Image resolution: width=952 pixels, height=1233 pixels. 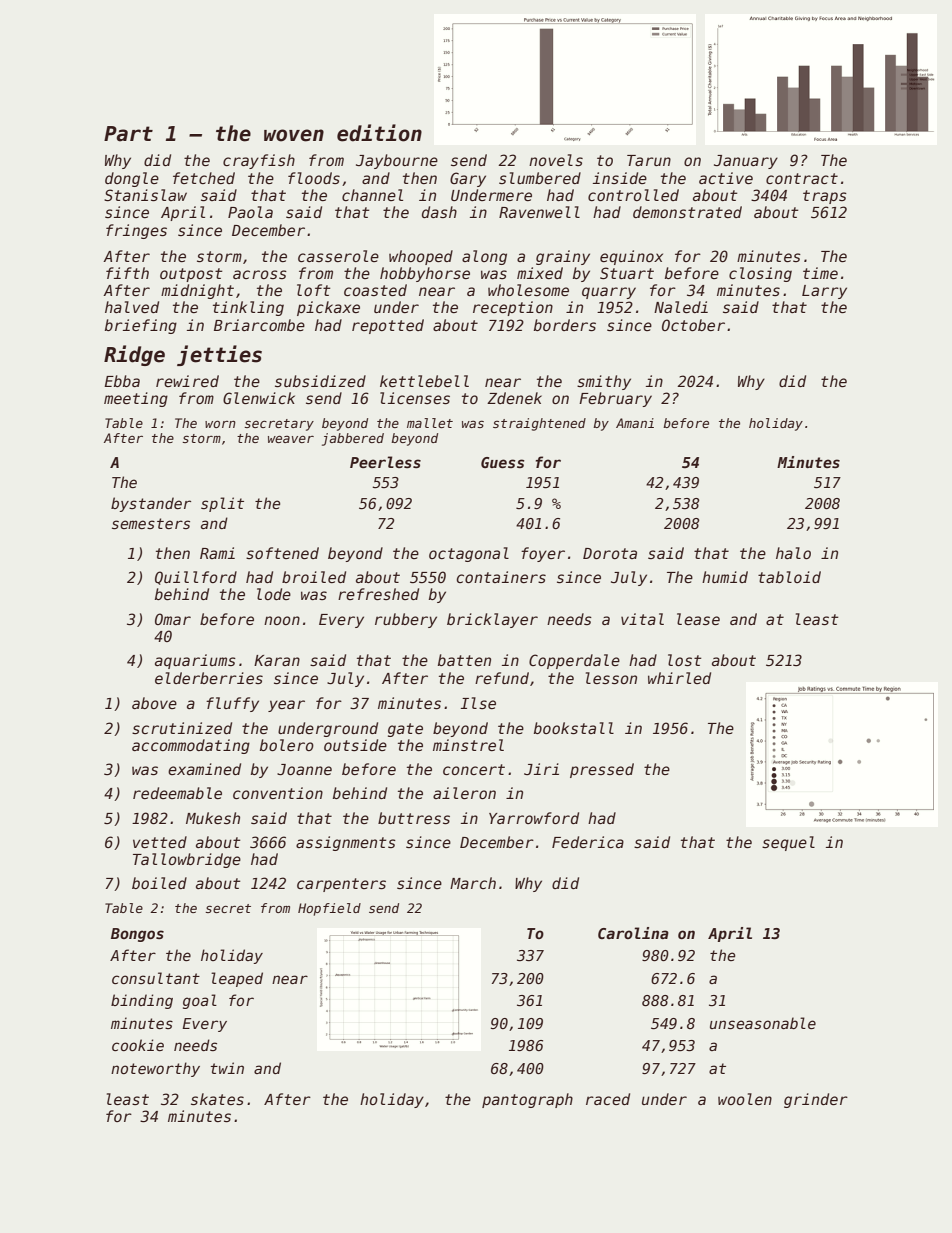 I want to click on Larry, so click(x=824, y=292).
